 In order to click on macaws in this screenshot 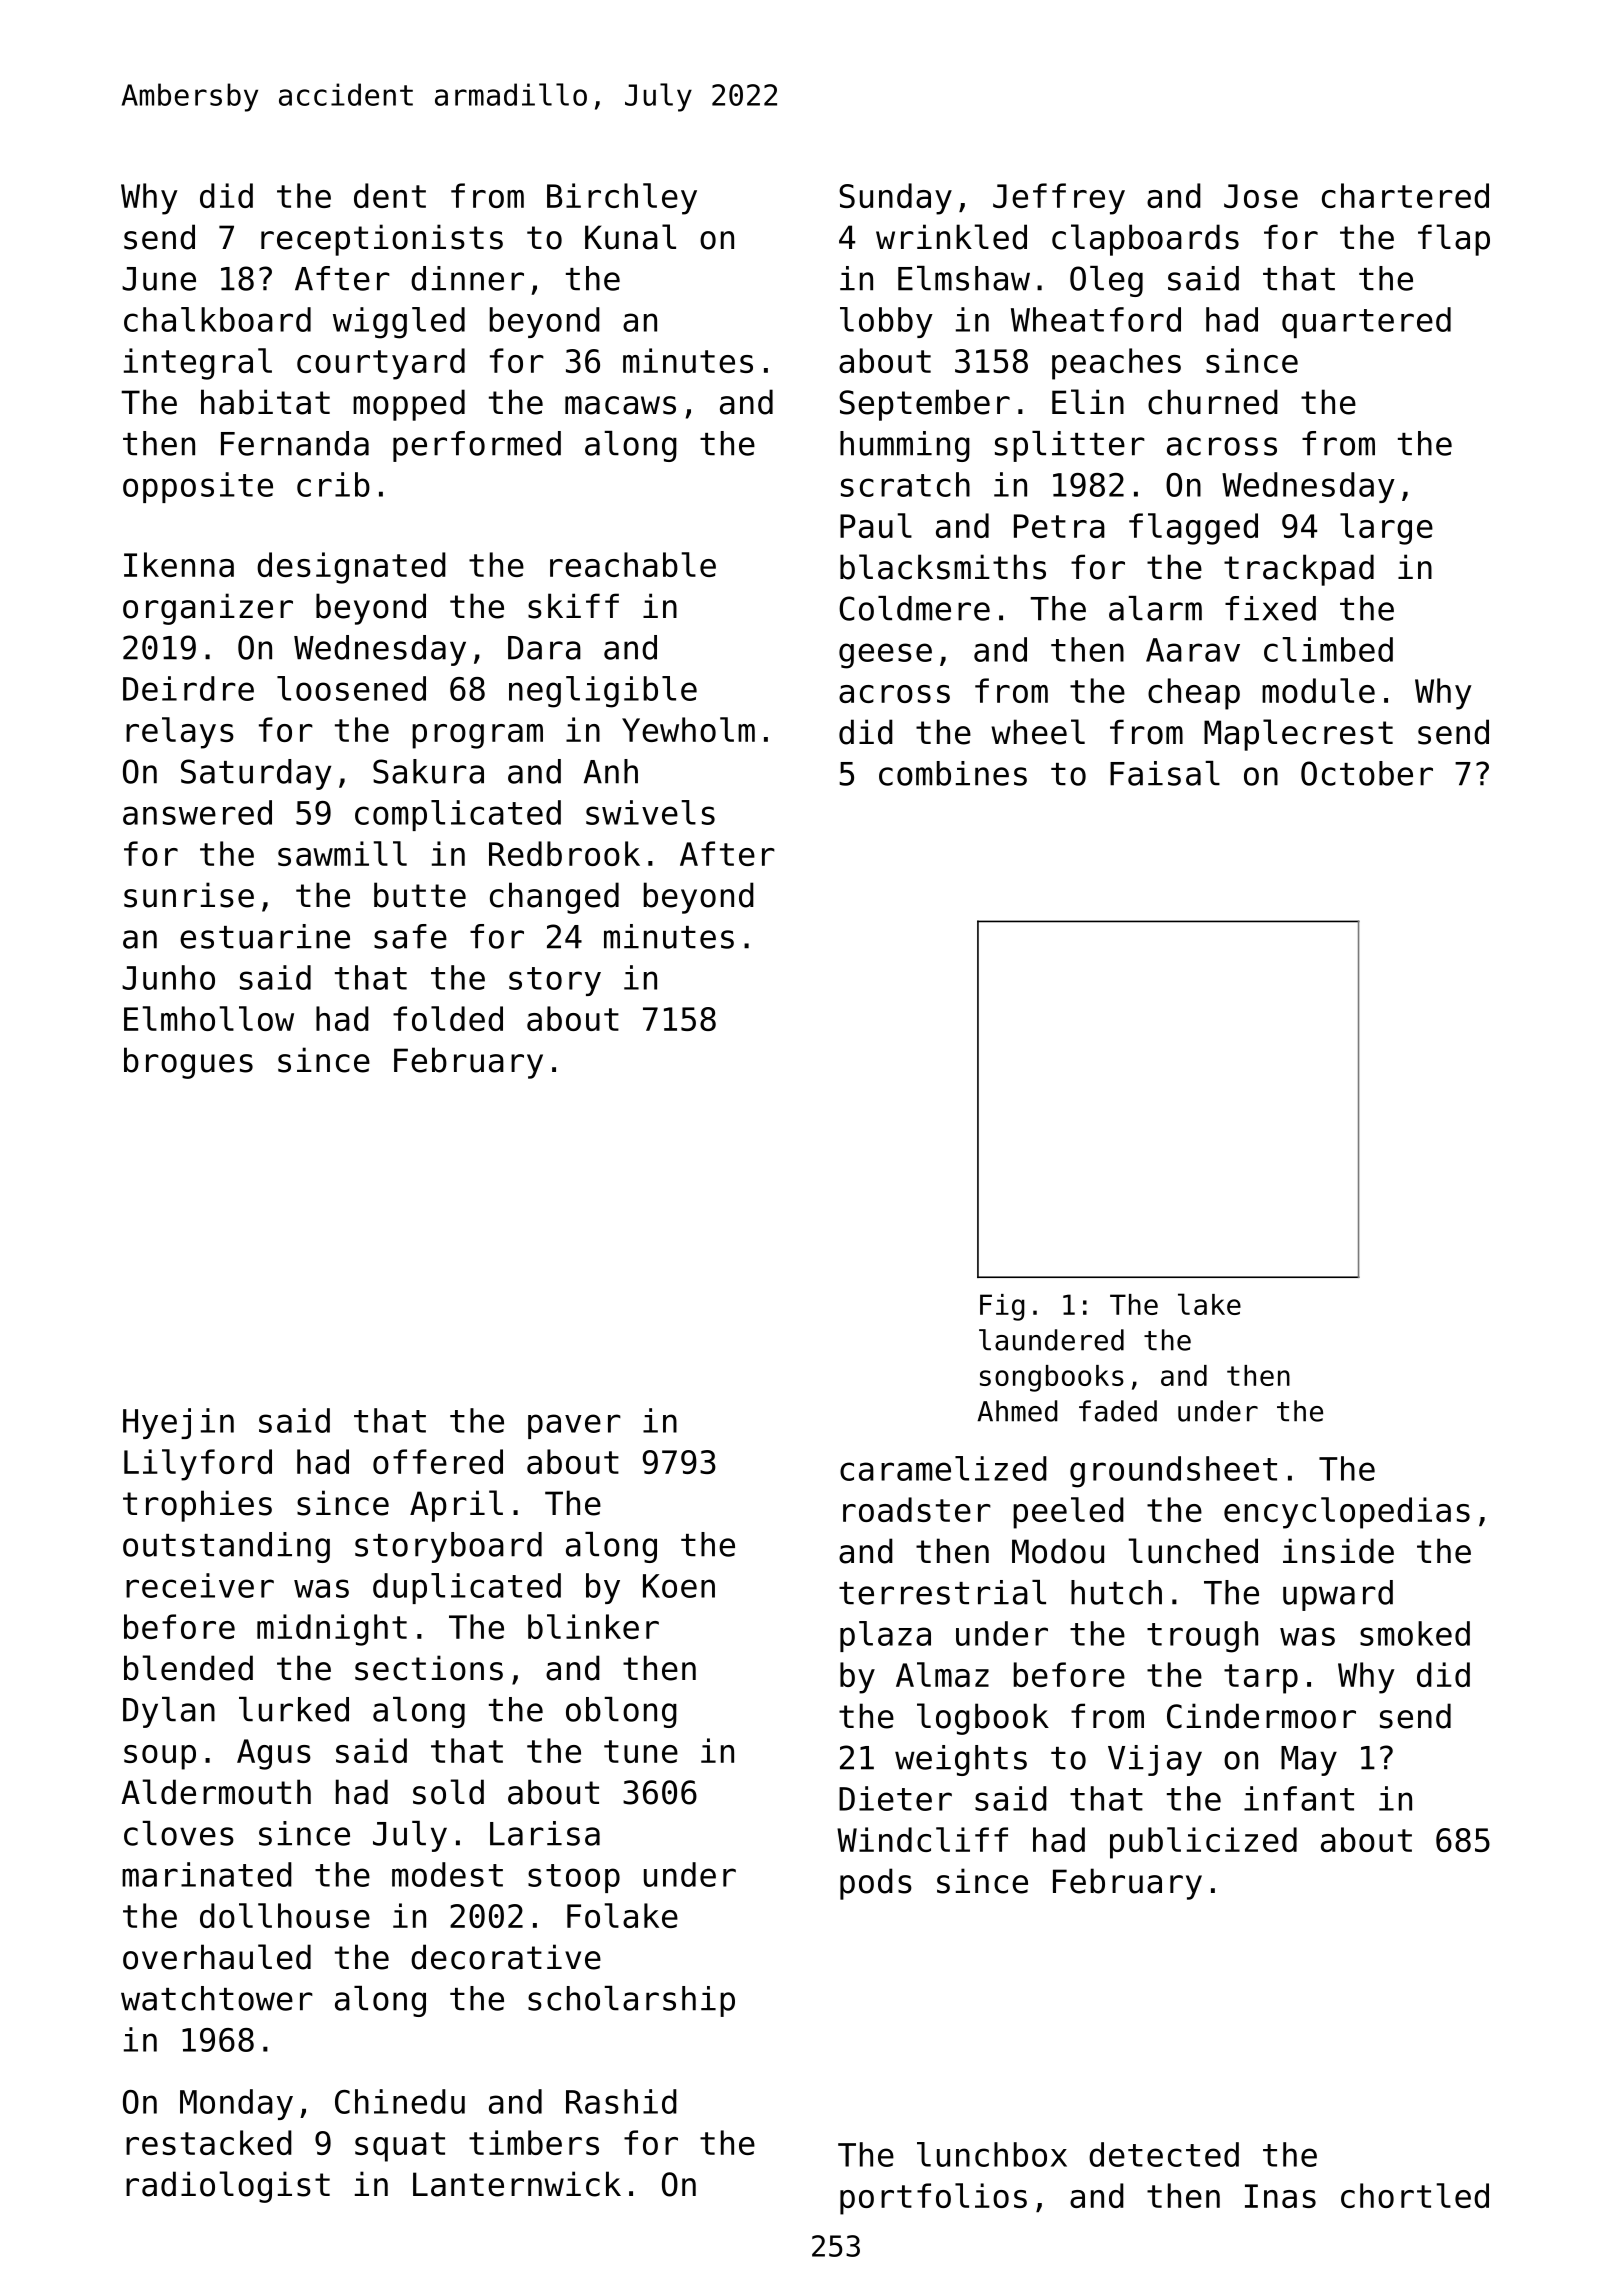, I will do `click(620, 405)`.
